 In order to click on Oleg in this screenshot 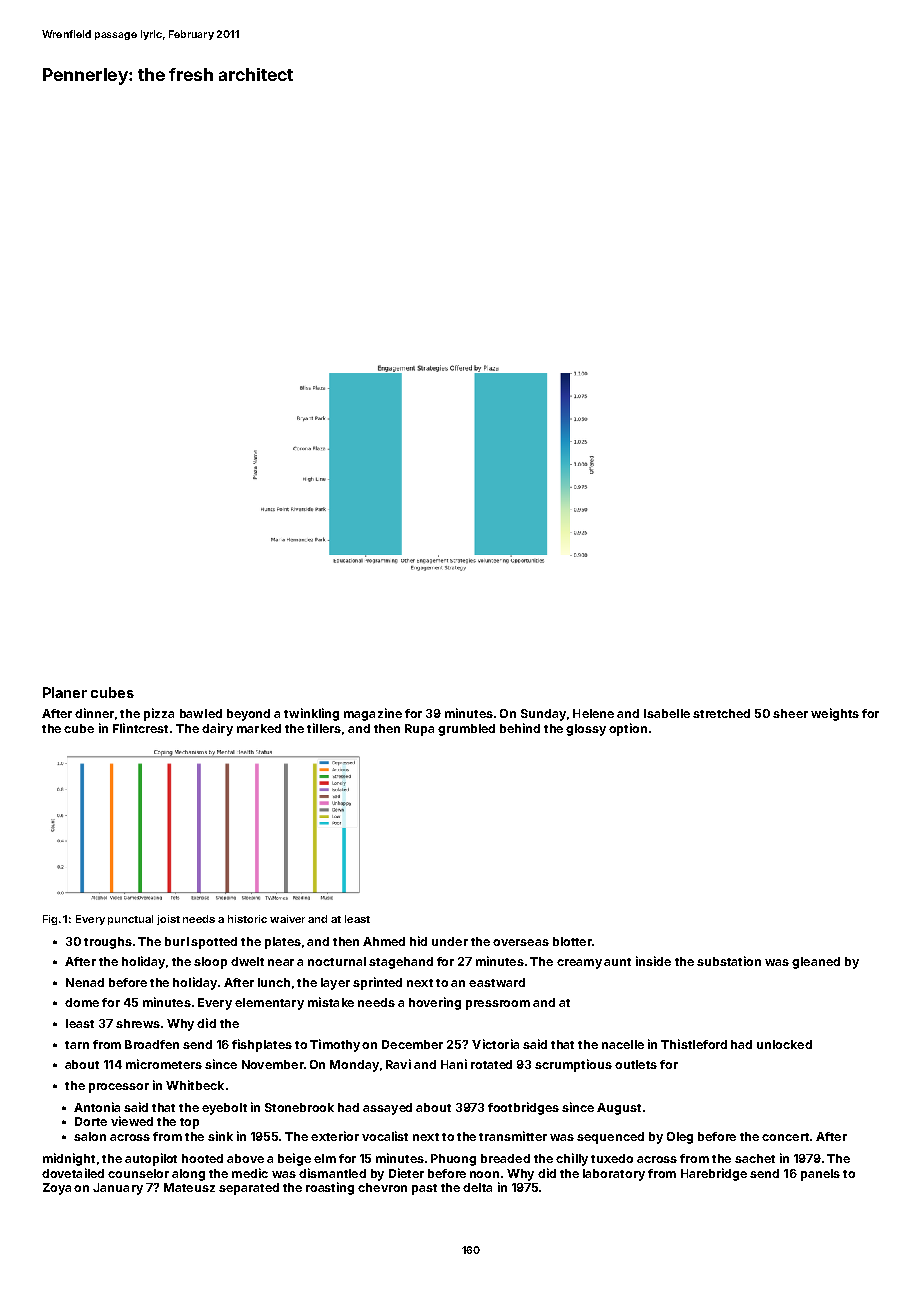, I will do `click(680, 1138)`.
